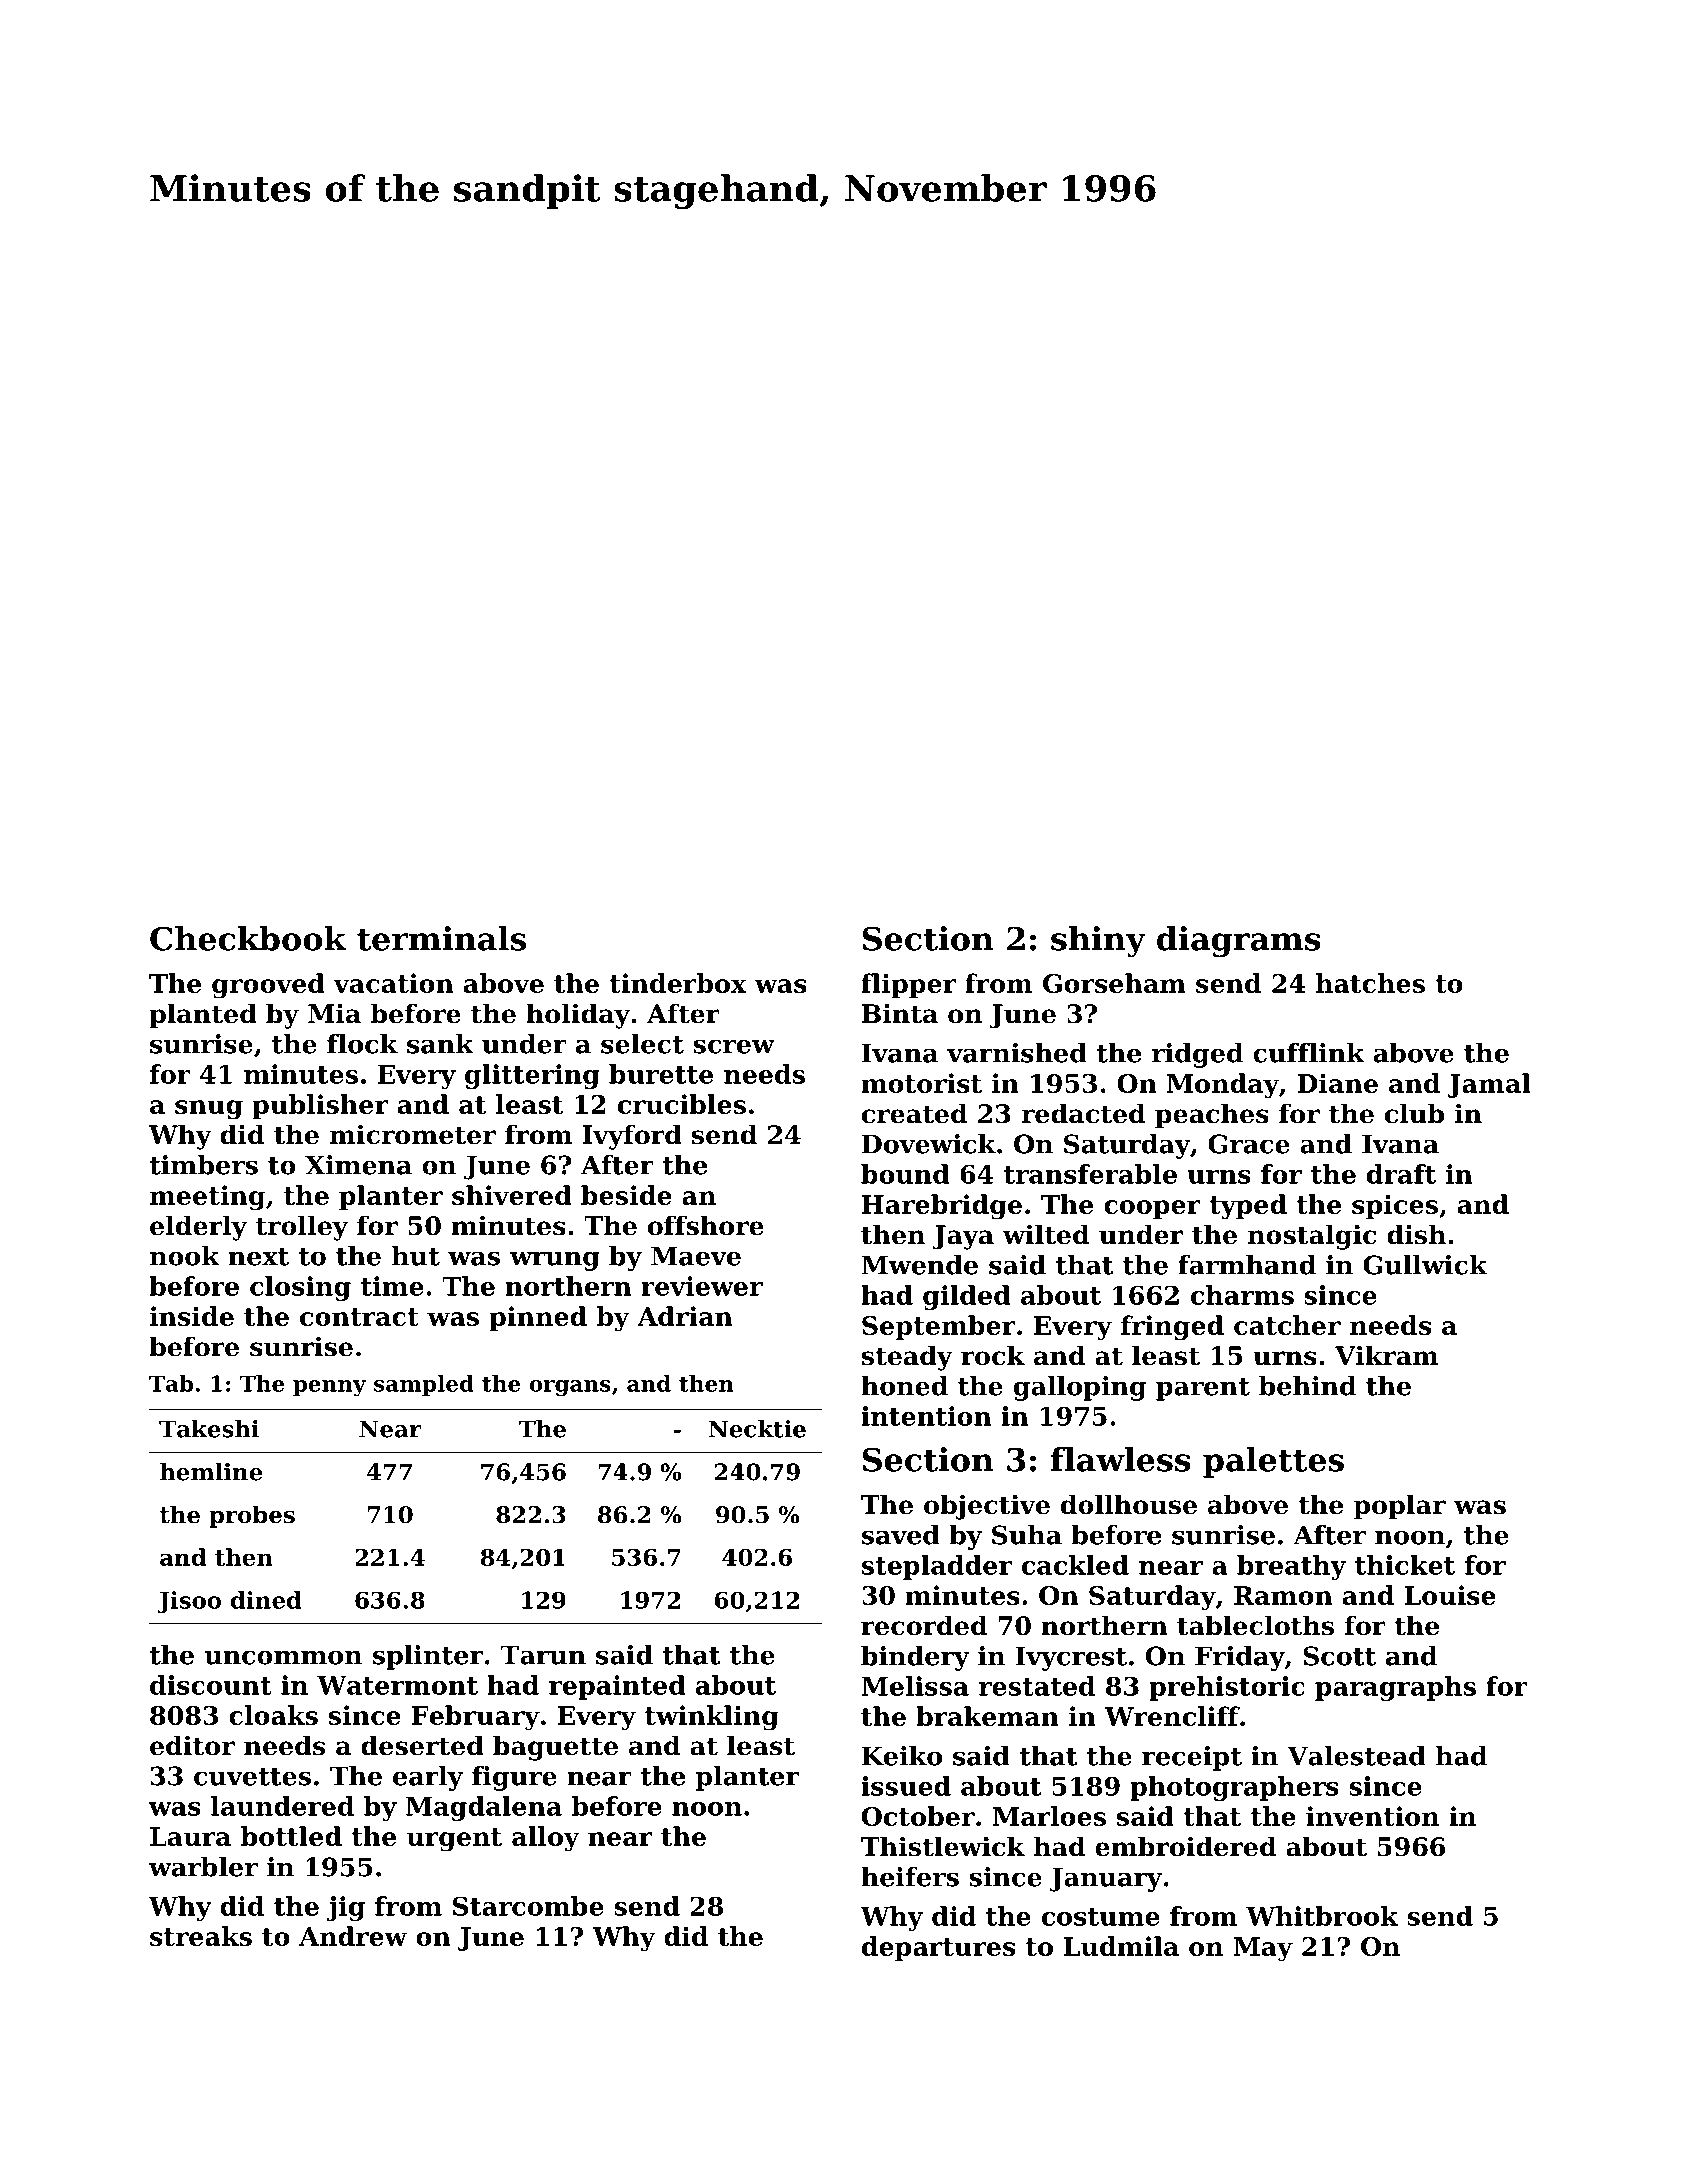  I want to click on terminals, so click(441, 938).
